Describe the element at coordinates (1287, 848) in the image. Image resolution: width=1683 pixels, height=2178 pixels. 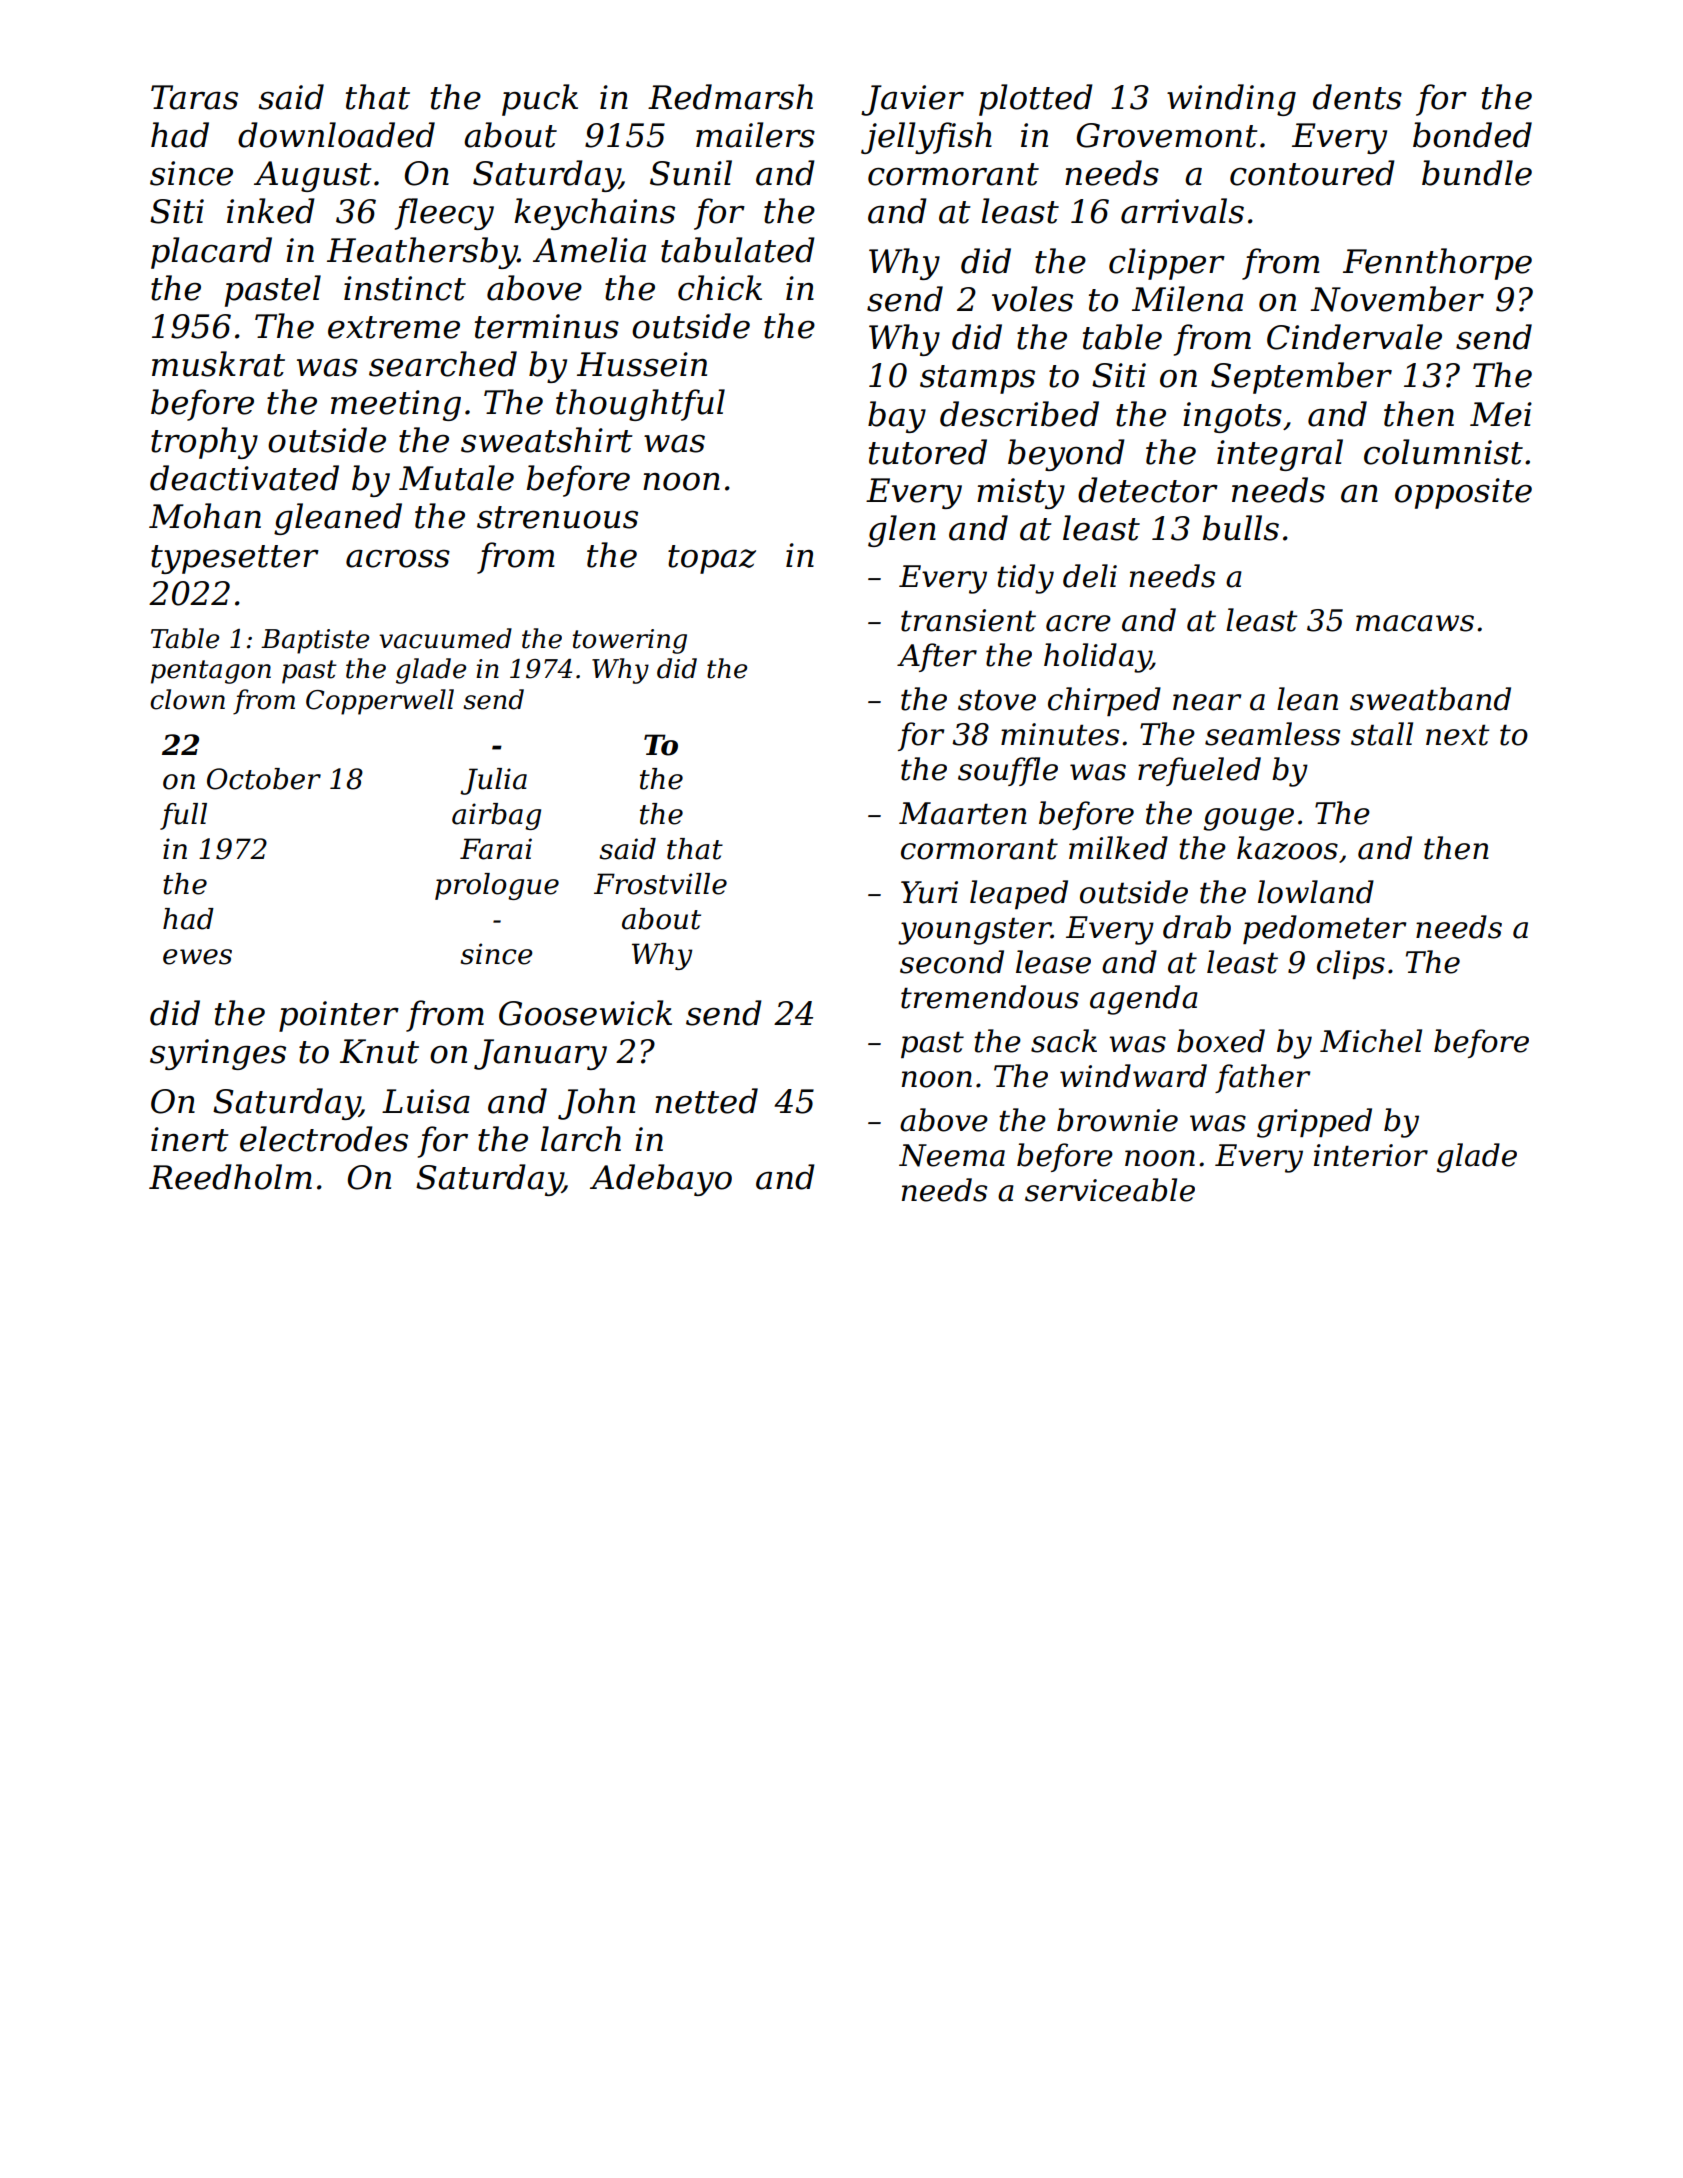
I see `kazoos` at that location.
